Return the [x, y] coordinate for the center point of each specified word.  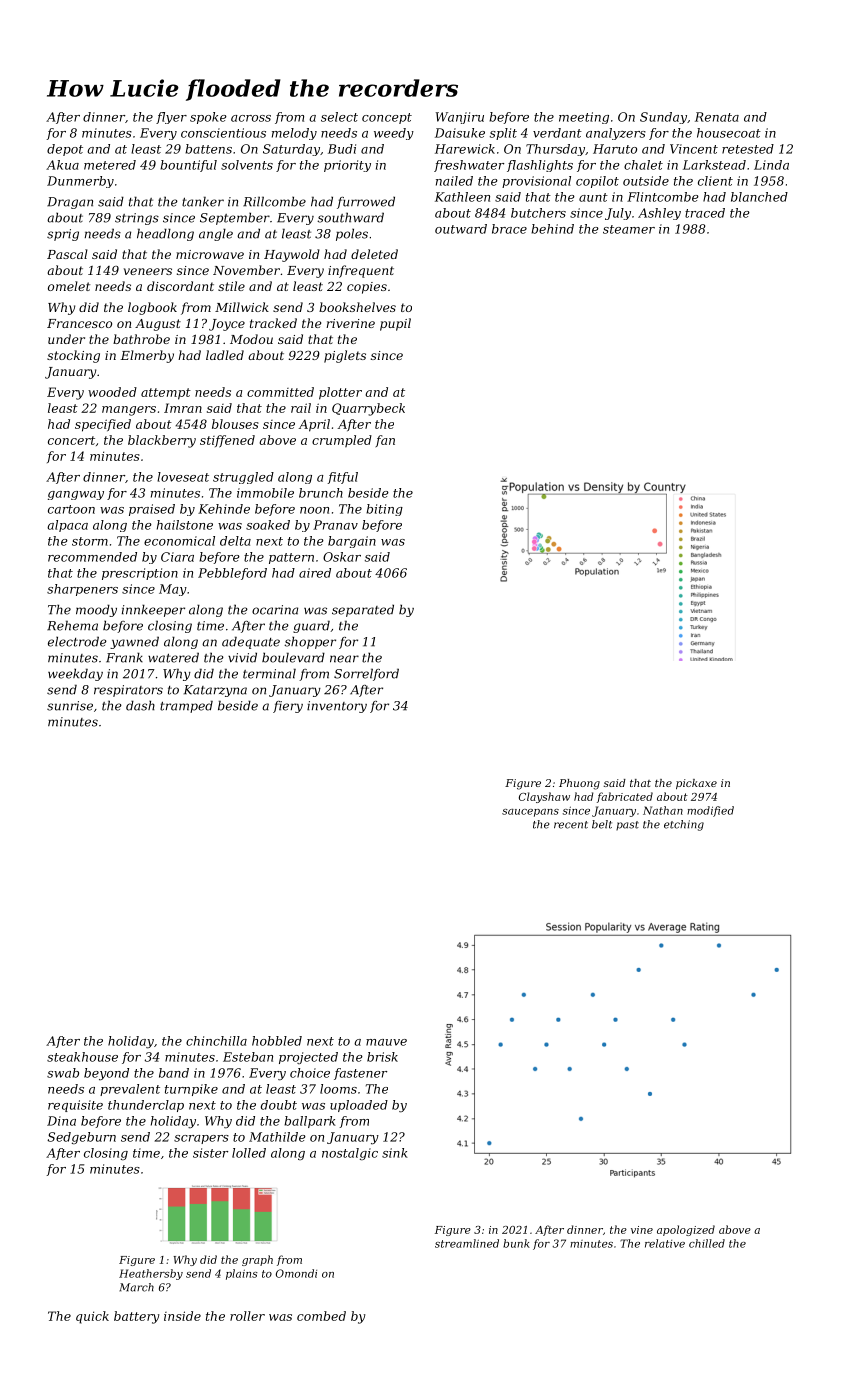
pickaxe [696, 784]
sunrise [70, 706]
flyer [171, 118]
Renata [717, 117]
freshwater [469, 166]
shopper [310, 642]
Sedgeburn [81, 1138]
